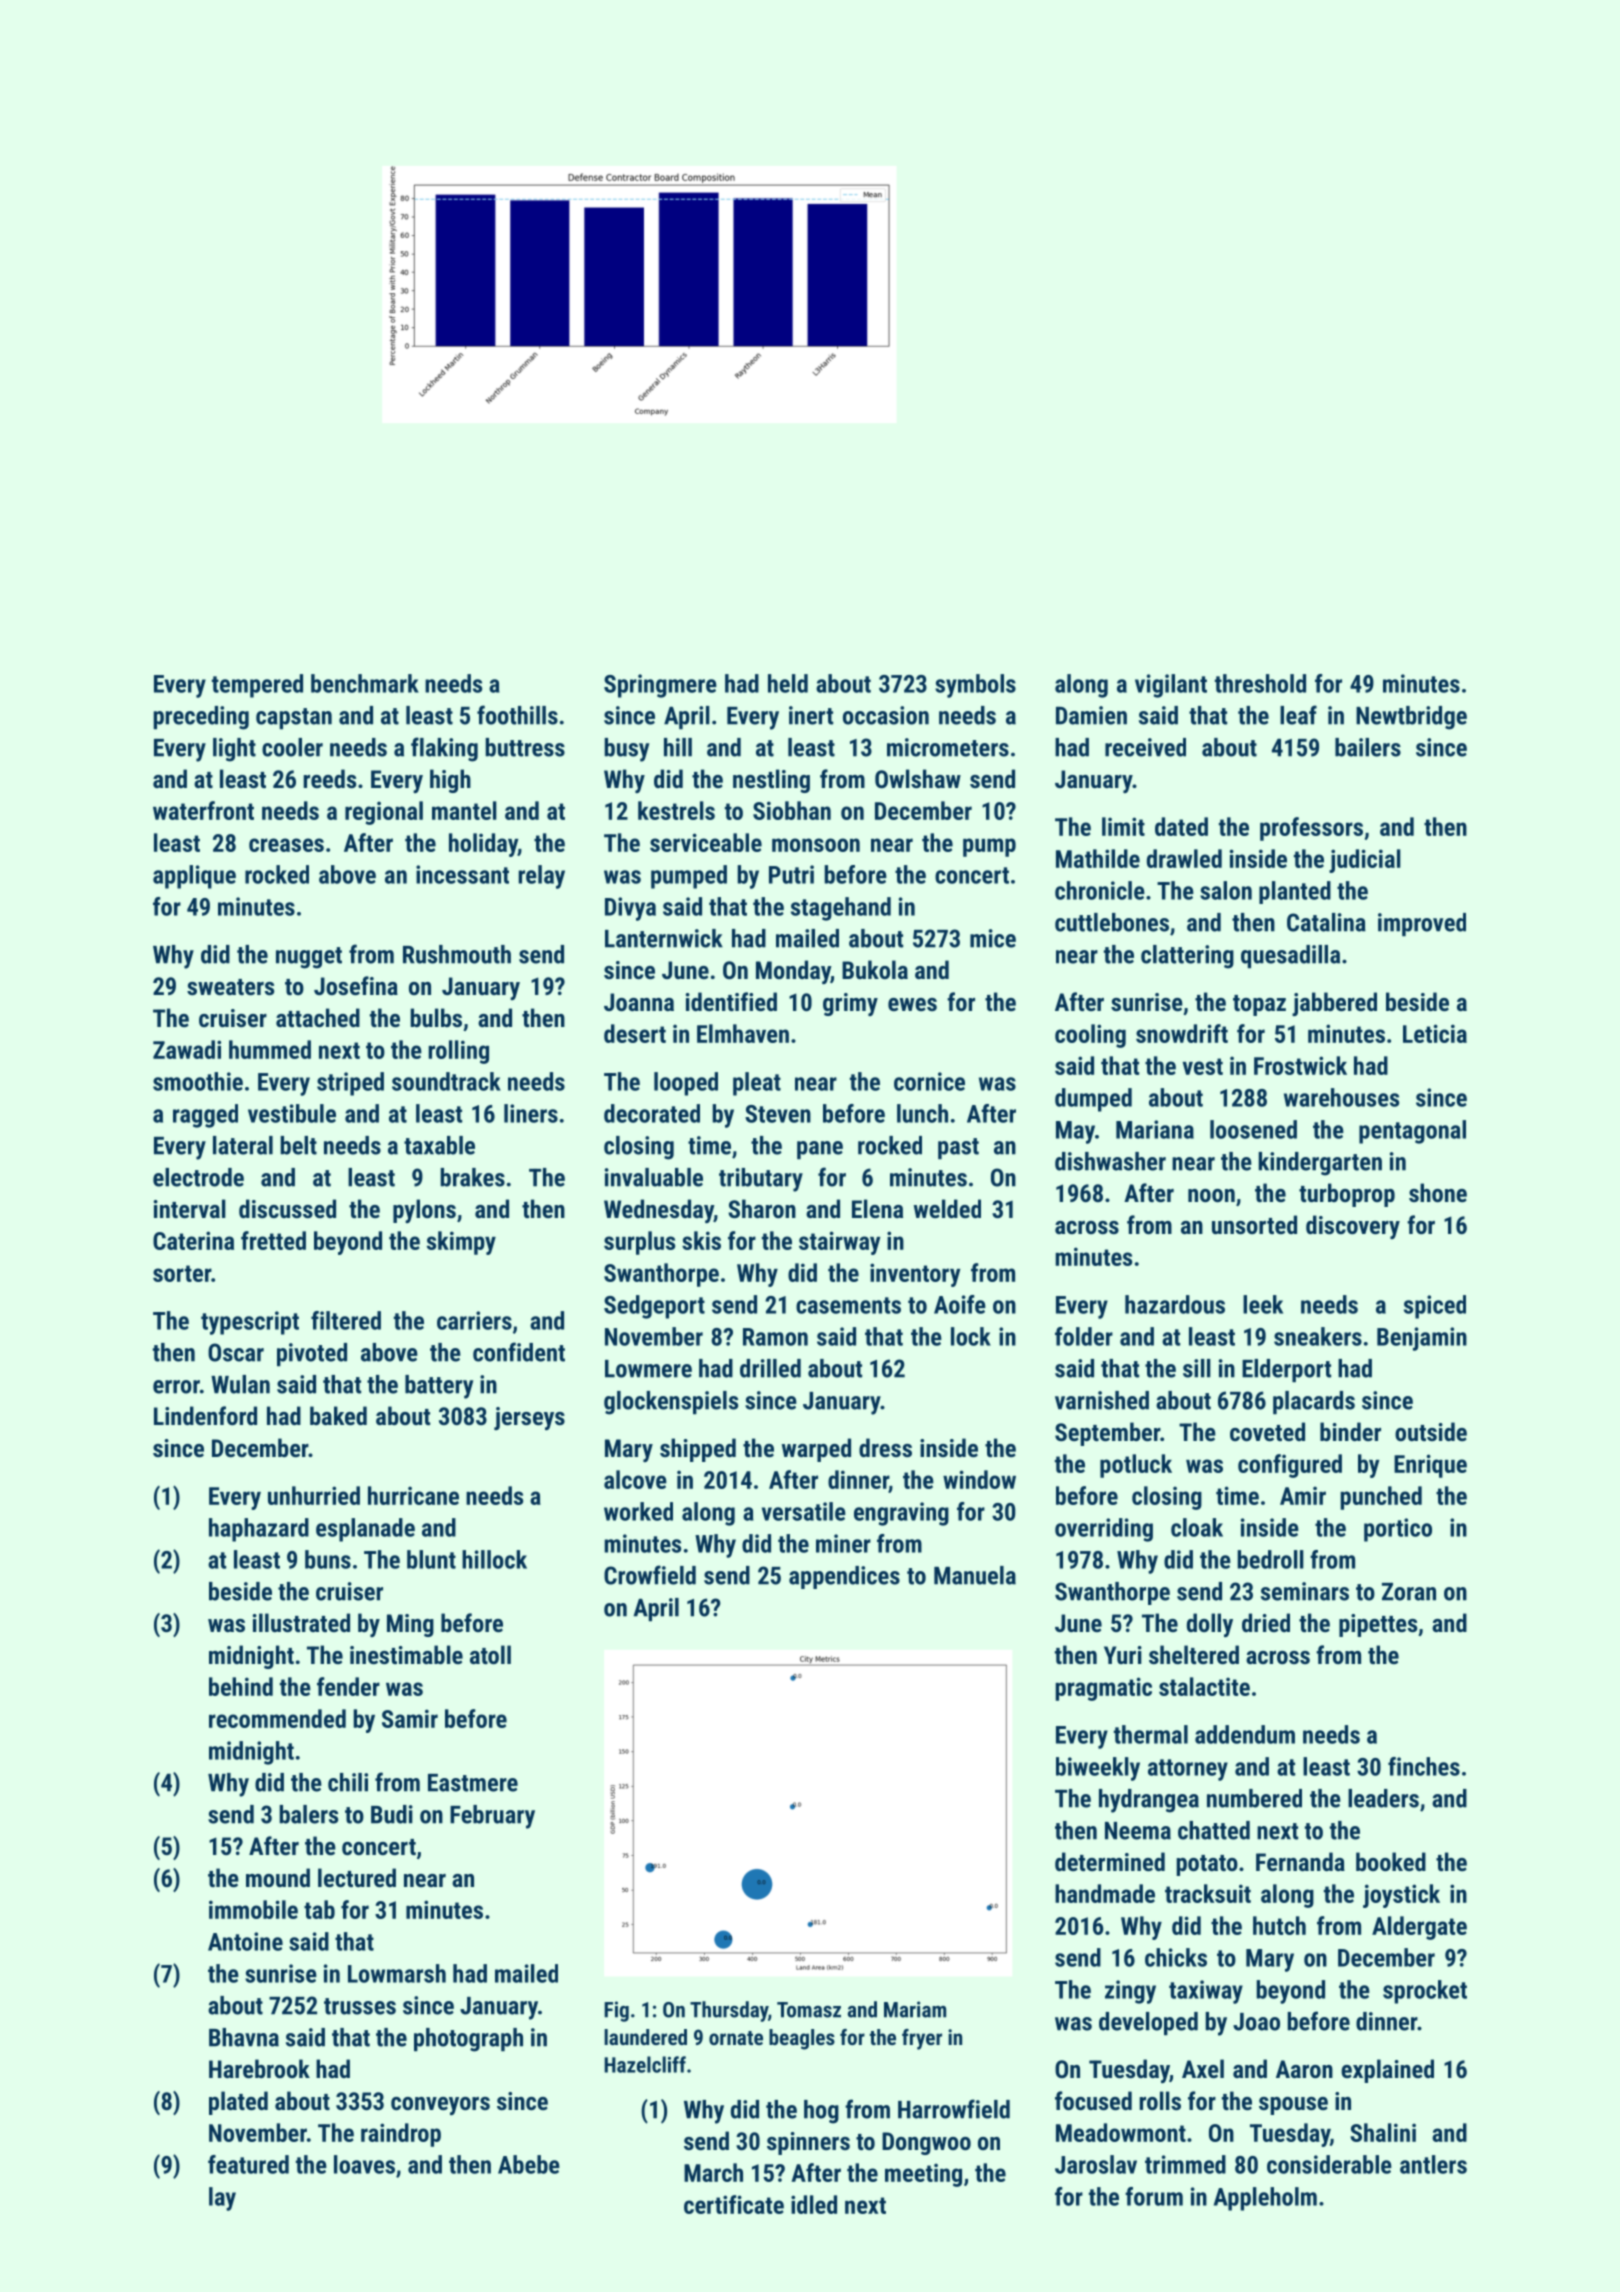 This screenshot has width=1620, height=2292. Describe the element at coordinates (1419, 1928) in the screenshot. I see `Aldergate` at that location.
